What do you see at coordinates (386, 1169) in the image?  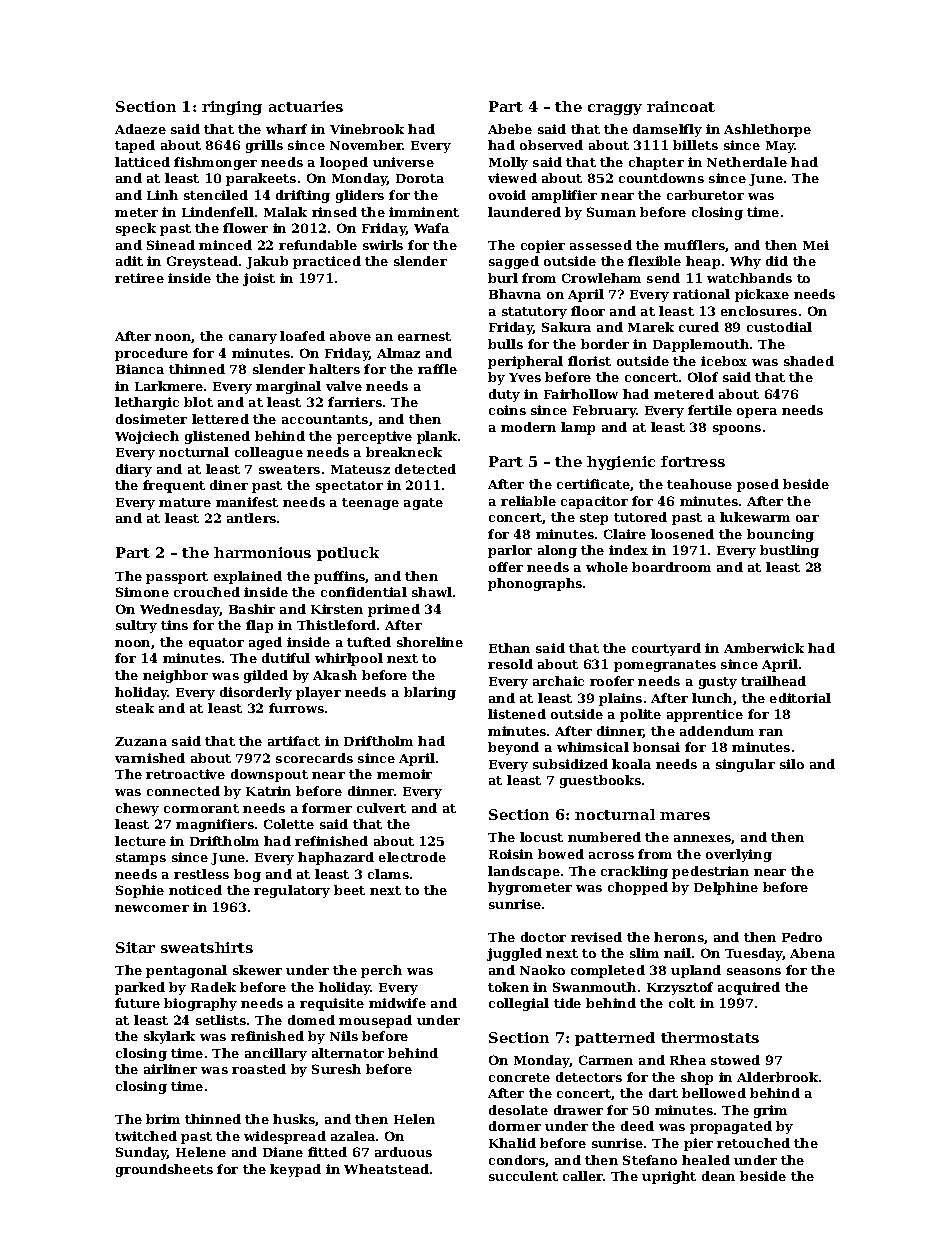 I see `Wheatstead` at bounding box center [386, 1169].
